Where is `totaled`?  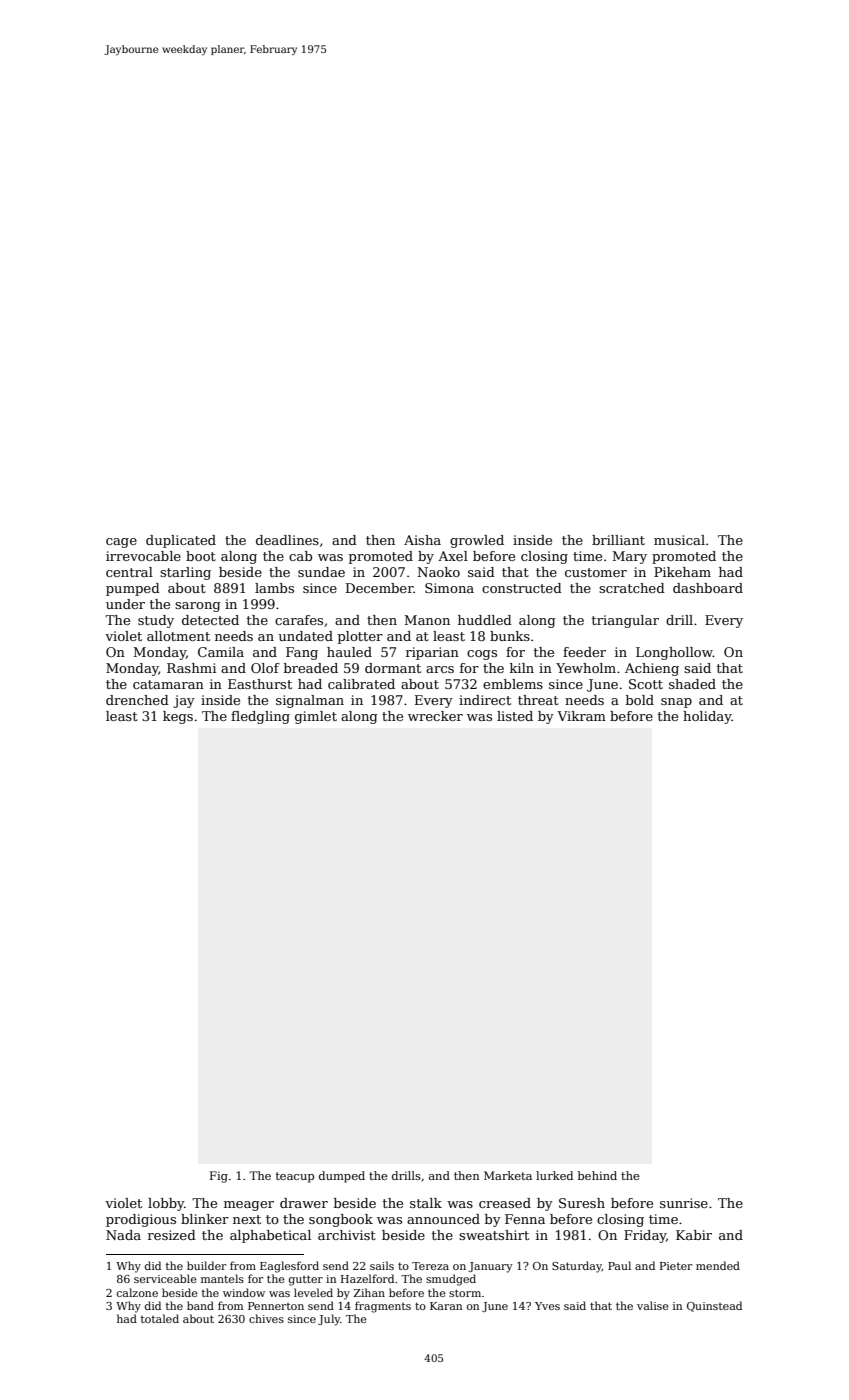
totaled is located at coordinates (160, 1318).
